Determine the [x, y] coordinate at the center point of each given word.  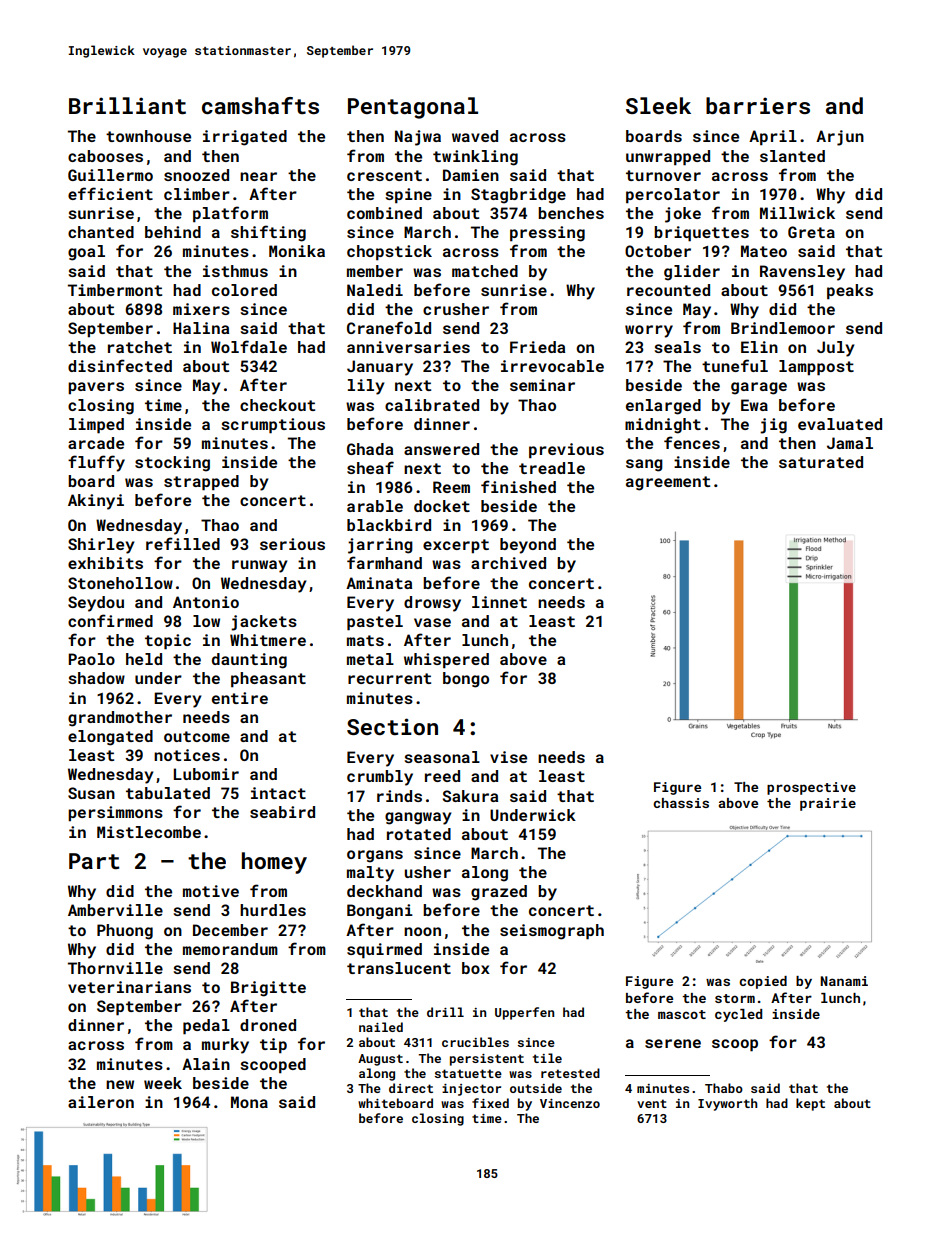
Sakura [470, 796]
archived [508, 563]
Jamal [850, 443]
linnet [499, 602]
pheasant [268, 680]
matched [485, 271]
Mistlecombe [149, 832]
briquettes [701, 234]
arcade [96, 443]
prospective [811, 788]
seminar [542, 385]
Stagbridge [518, 196]
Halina [201, 328]
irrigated [245, 138]
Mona [249, 1102]
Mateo [764, 251]
